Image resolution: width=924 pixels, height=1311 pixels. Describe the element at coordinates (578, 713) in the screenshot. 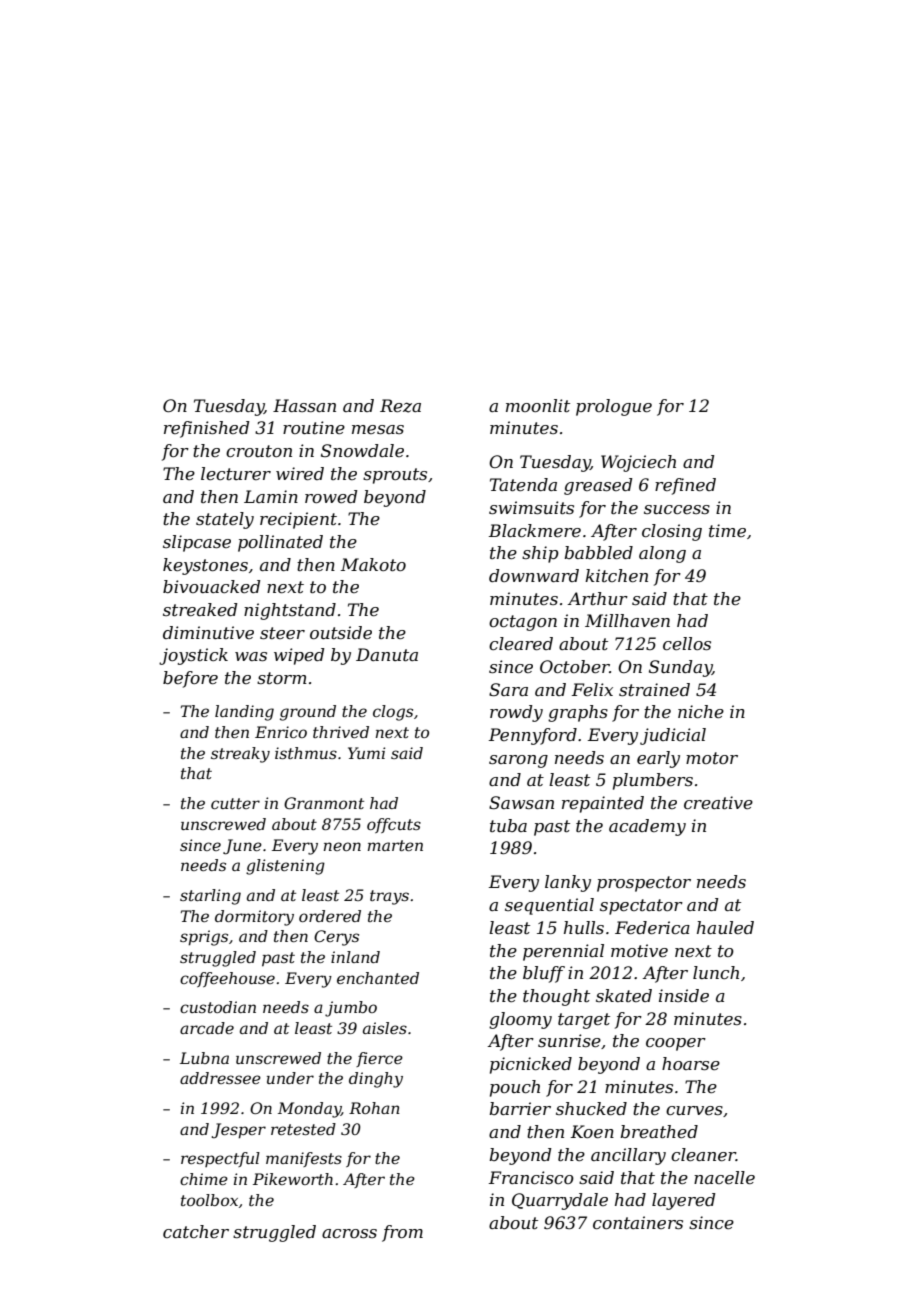

I see `graphs` at that location.
